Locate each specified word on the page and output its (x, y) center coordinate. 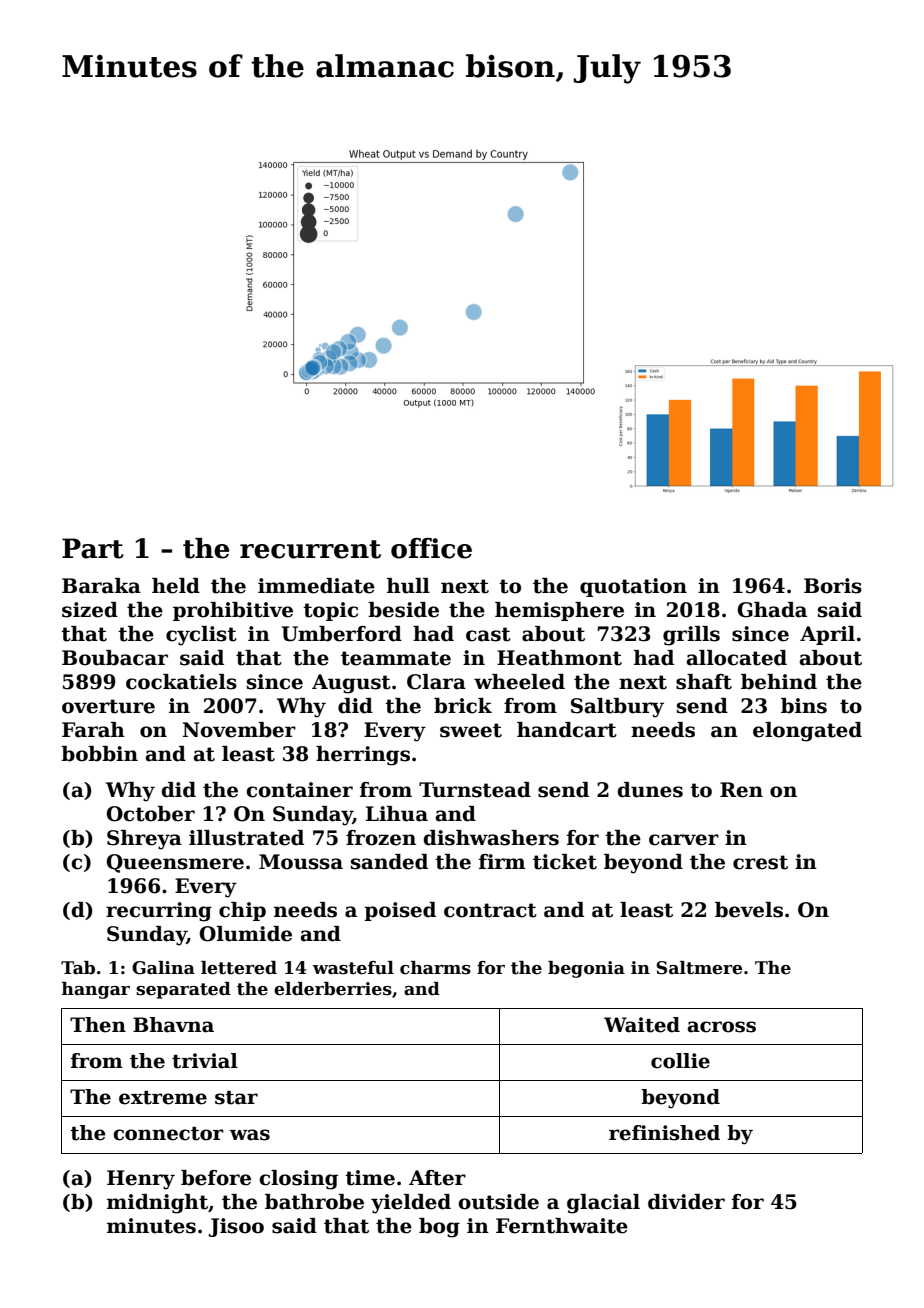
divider (686, 1202)
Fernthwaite (562, 1226)
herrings (363, 756)
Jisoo (236, 1227)
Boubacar (115, 658)
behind (779, 682)
